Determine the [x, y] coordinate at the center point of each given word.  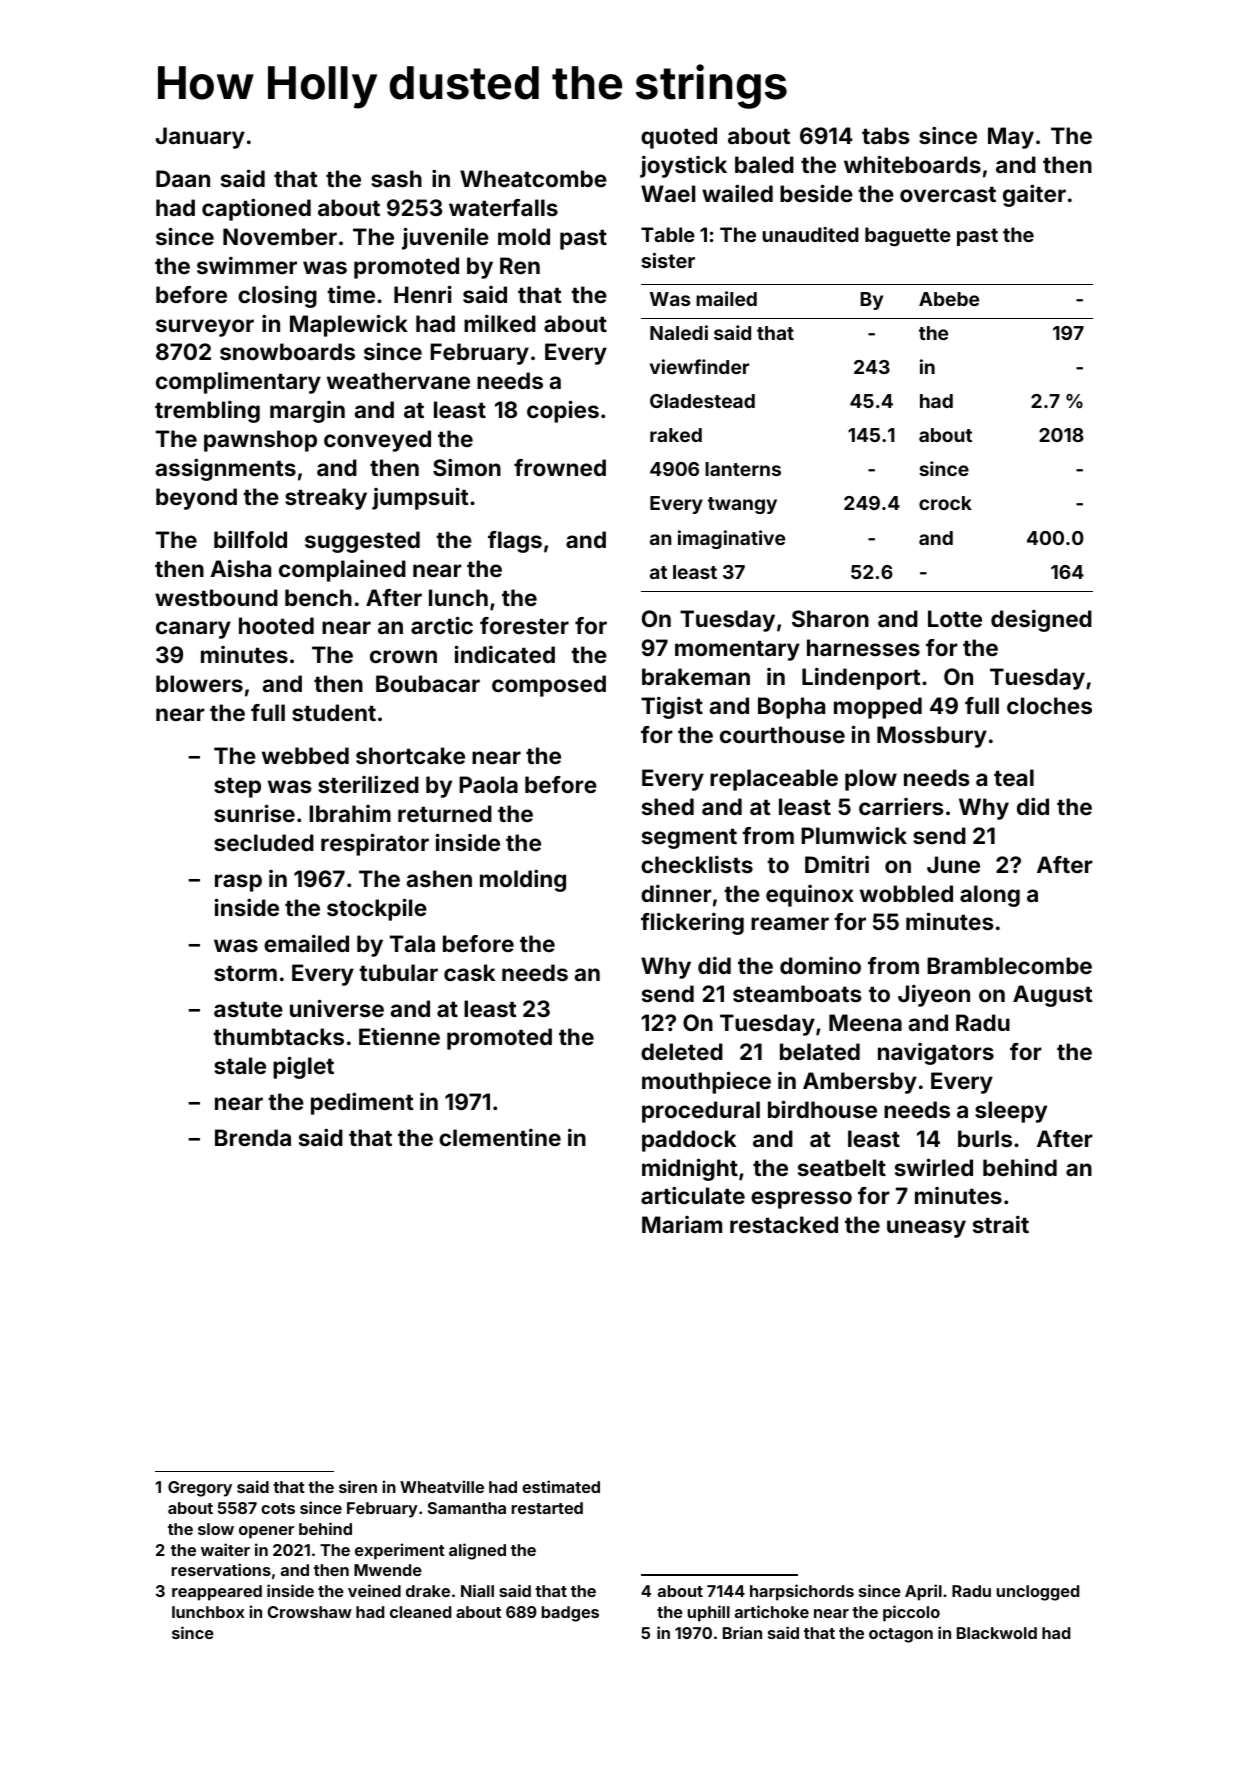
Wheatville [442, 1486]
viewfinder [699, 366]
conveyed [377, 441]
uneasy [926, 1229]
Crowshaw [310, 1612]
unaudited [810, 234]
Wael [668, 193]
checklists [697, 864]
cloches [1049, 705]
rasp [238, 883]
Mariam [682, 1224]
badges [570, 1614]
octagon [901, 1635]
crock [945, 503]
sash [396, 178]
